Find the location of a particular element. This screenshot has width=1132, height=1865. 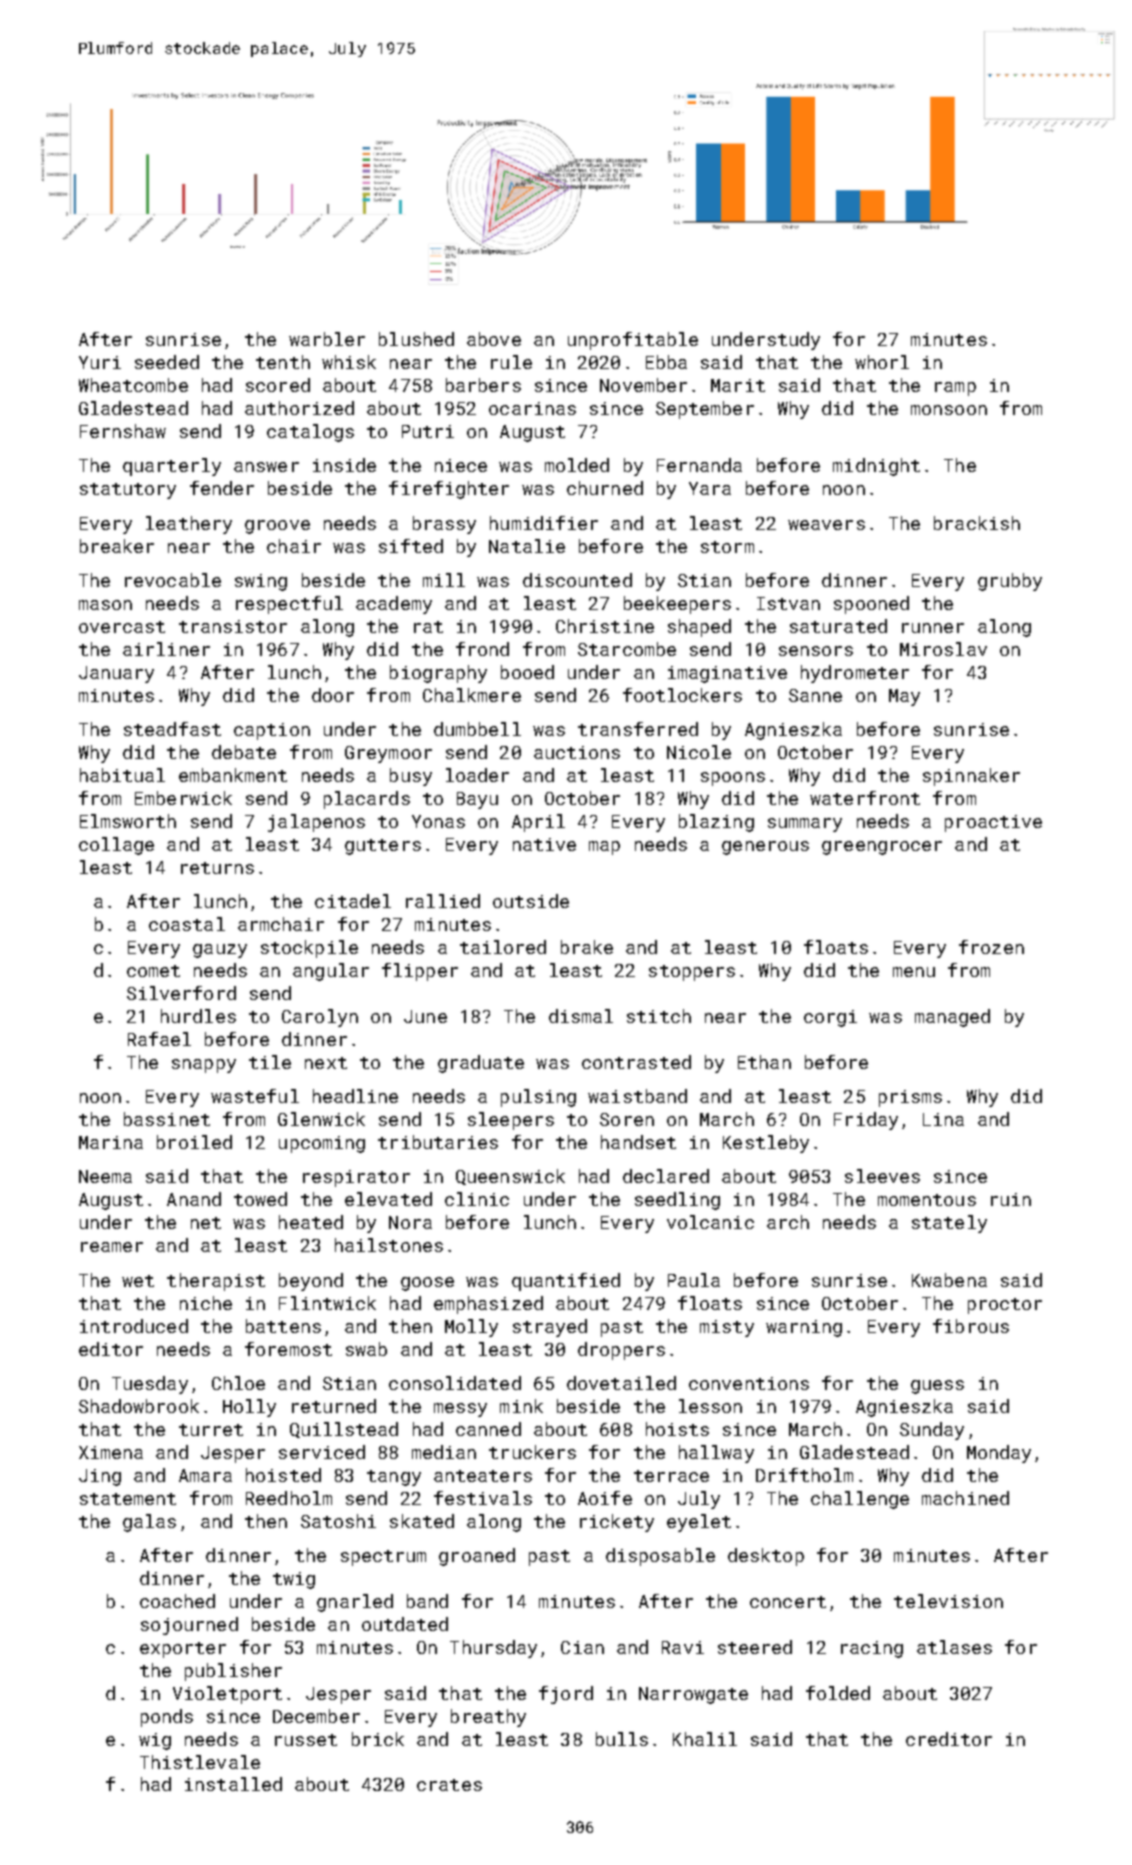

ocarinas is located at coordinates (532, 408).
